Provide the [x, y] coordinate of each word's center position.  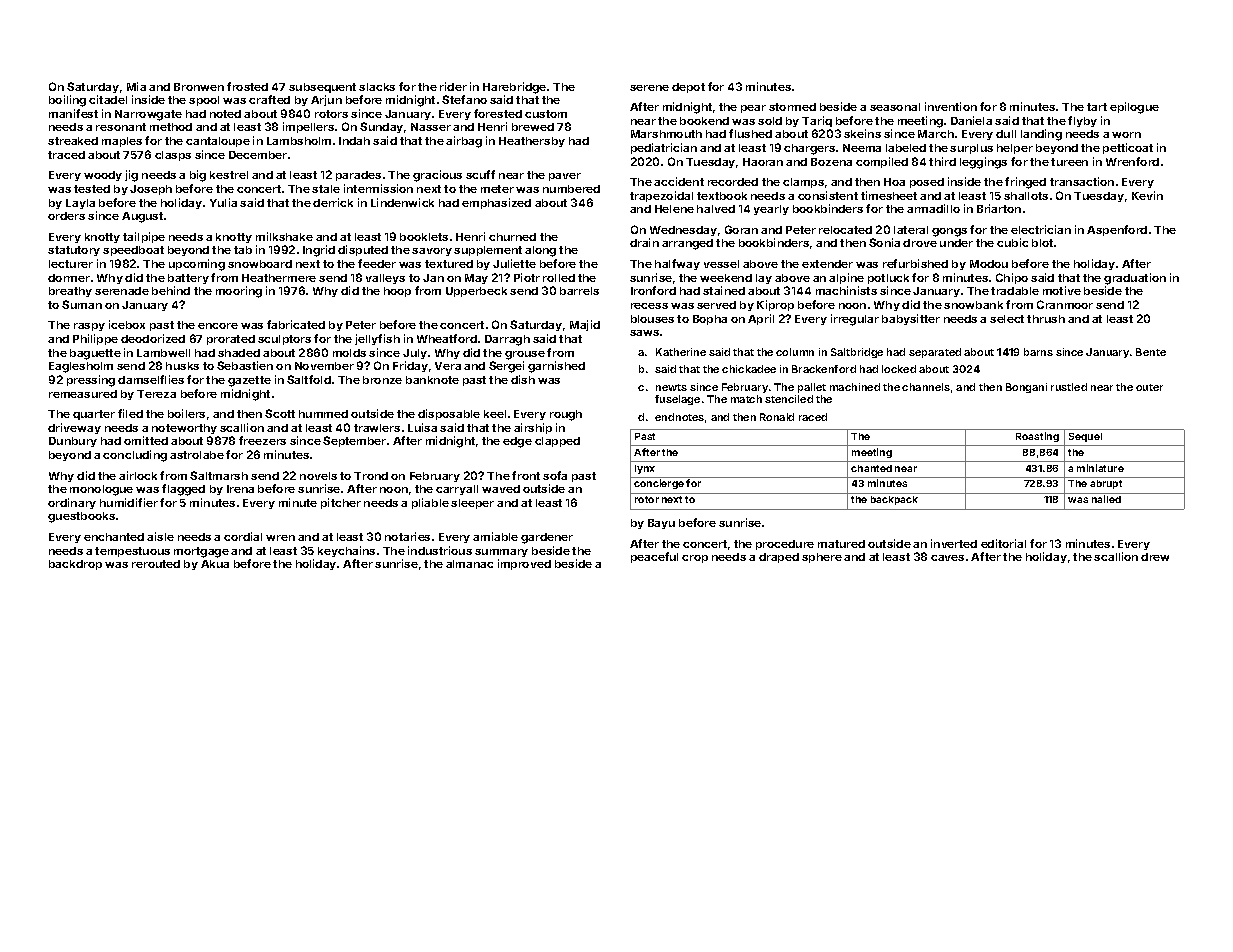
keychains [346, 551]
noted [225, 114]
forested [498, 113]
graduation [1135, 279]
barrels [579, 291]
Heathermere [279, 278]
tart [1097, 107]
